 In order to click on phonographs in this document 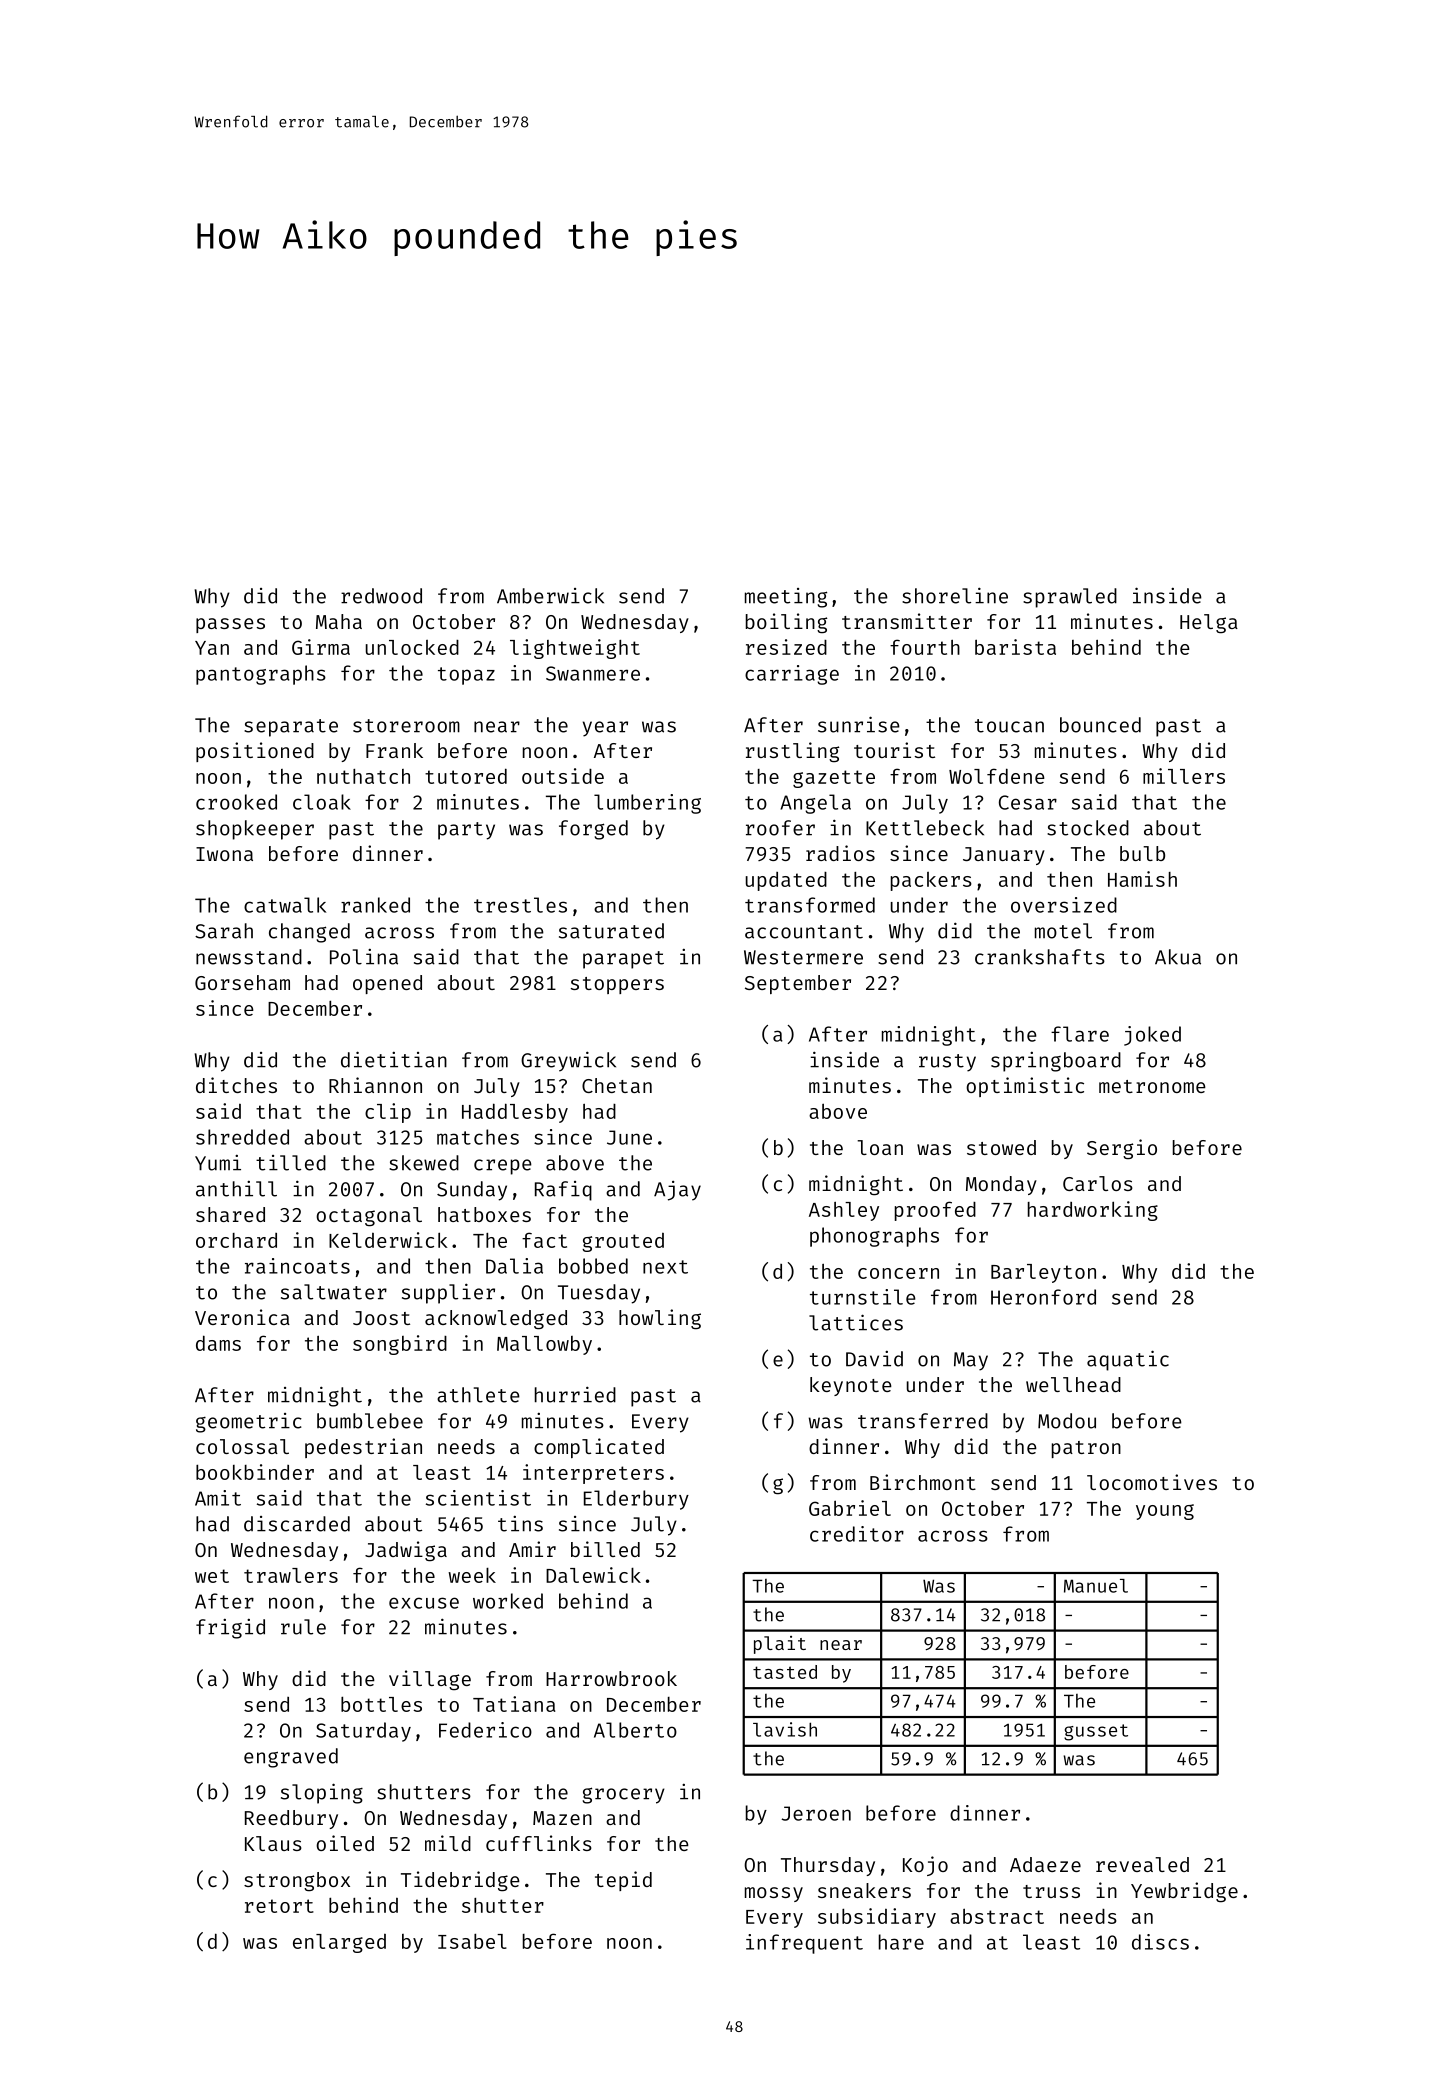, I will do `click(874, 1237)`.
